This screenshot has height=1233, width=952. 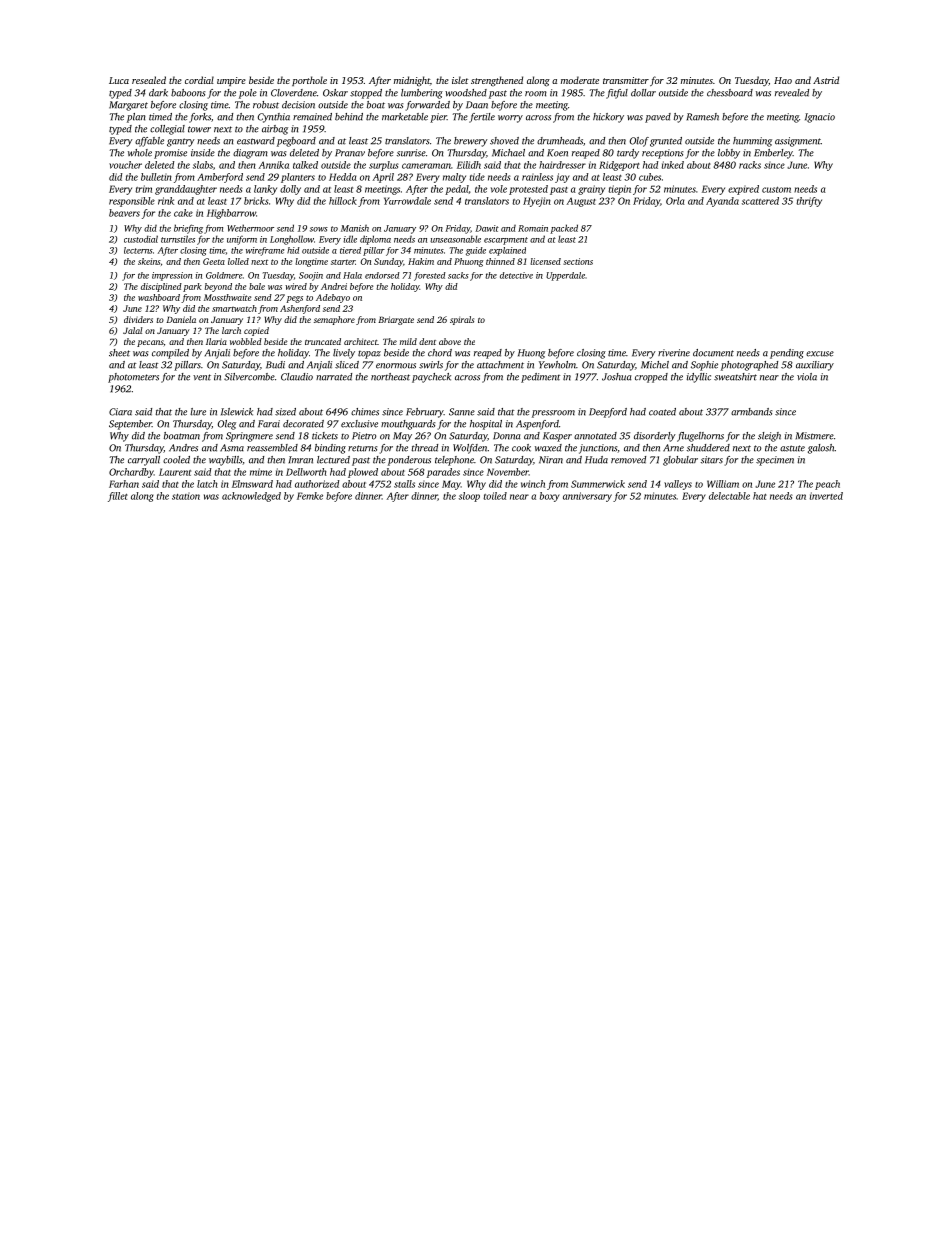 I want to click on Margaret, so click(x=128, y=106).
